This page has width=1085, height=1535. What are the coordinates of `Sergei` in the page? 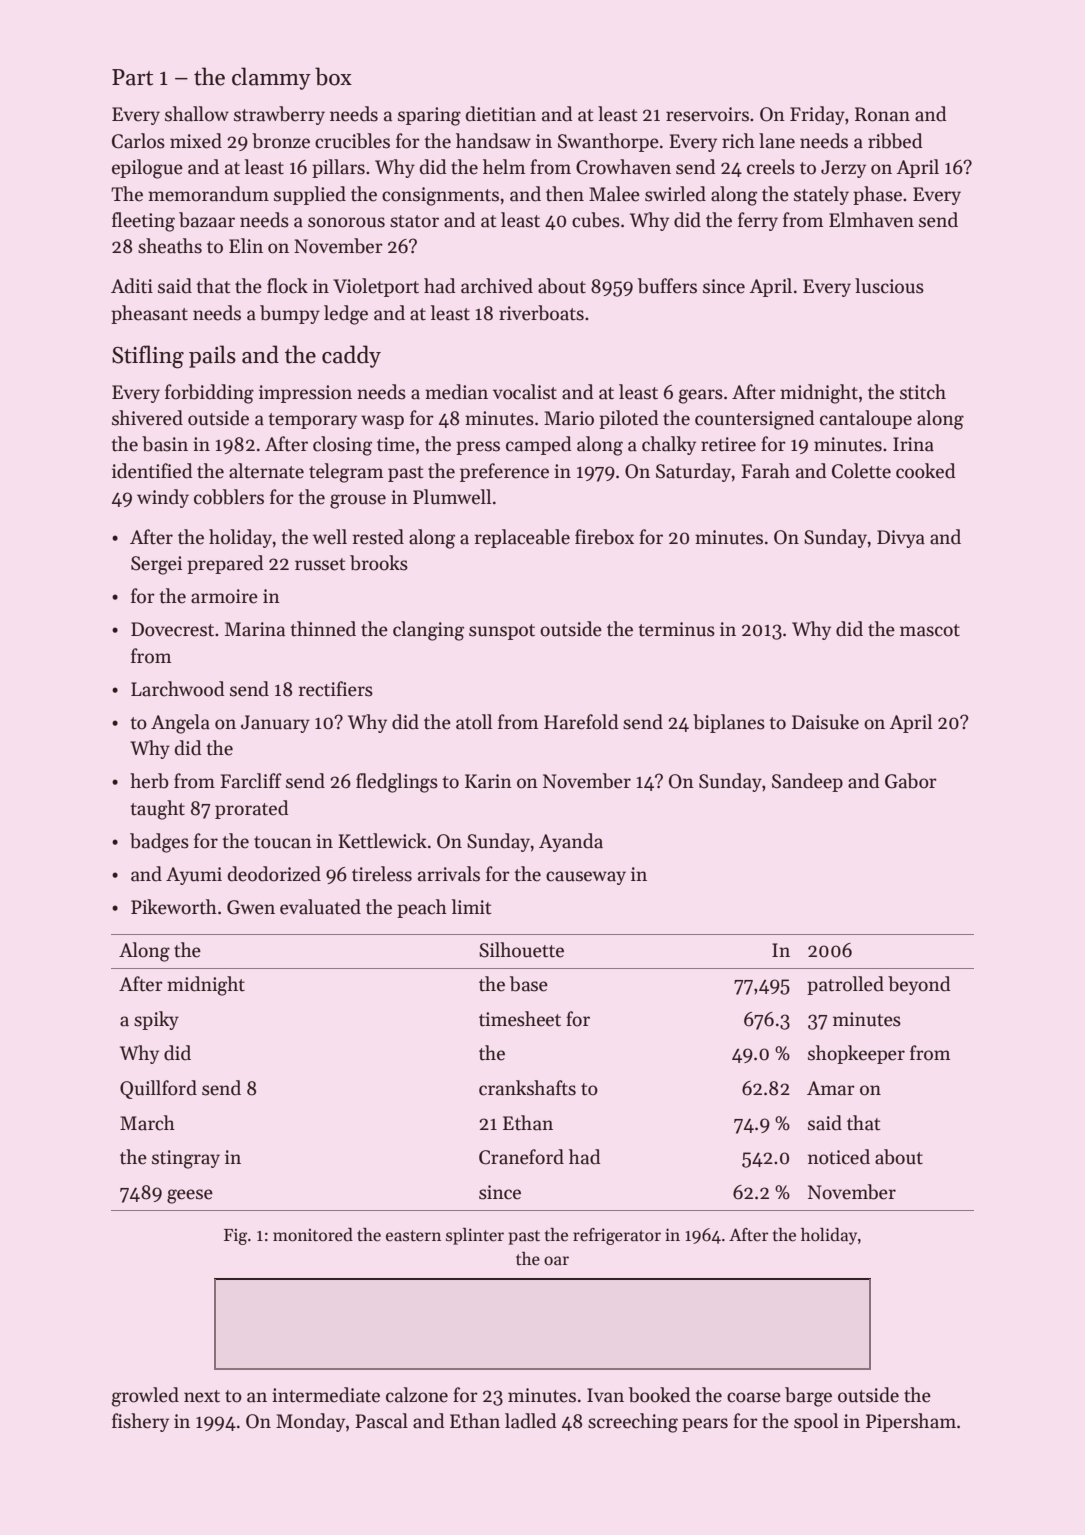 It's located at (156, 565).
